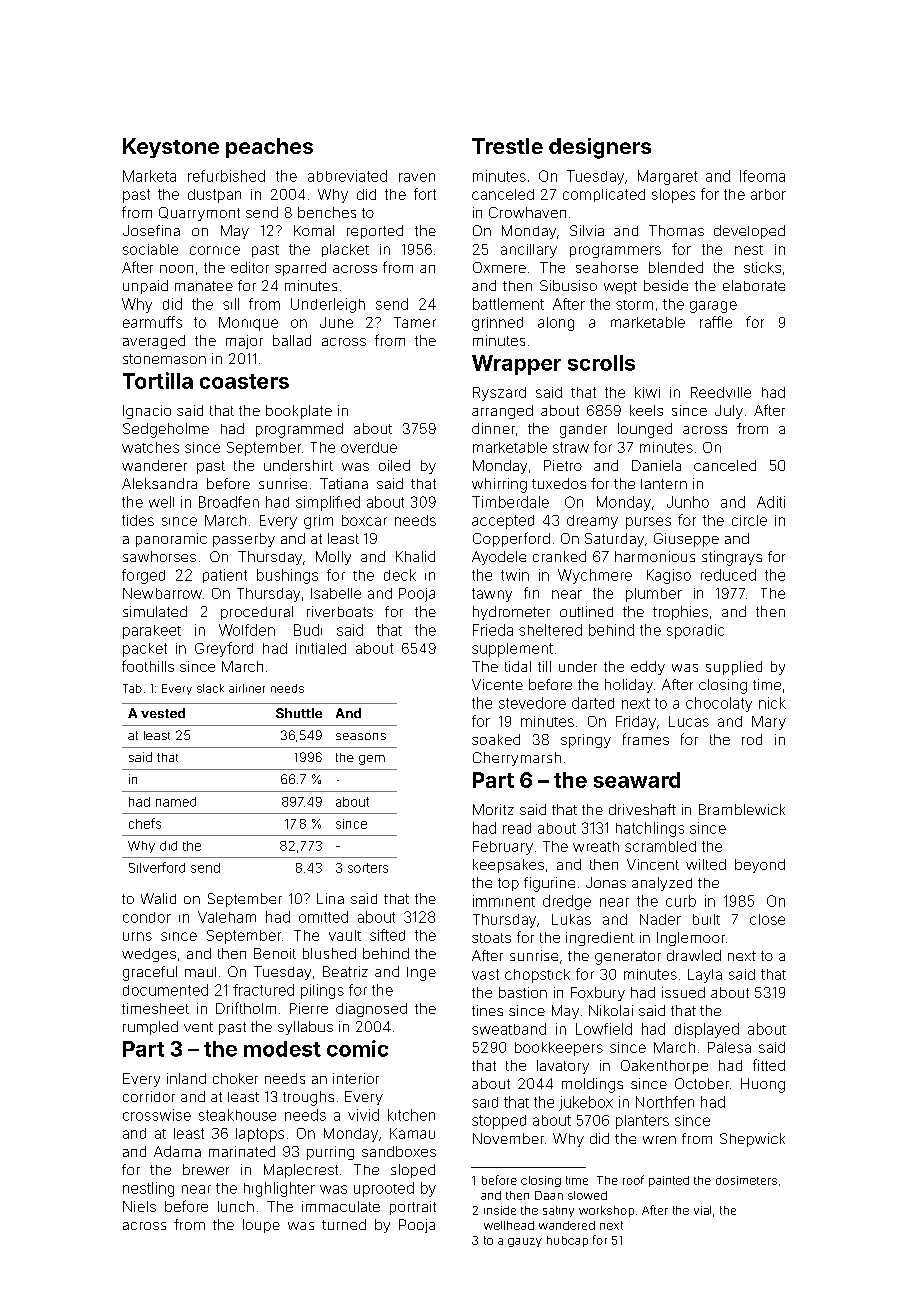  Describe the element at coordinates (139, 1206) in the document. I see `Niels` at that location.
